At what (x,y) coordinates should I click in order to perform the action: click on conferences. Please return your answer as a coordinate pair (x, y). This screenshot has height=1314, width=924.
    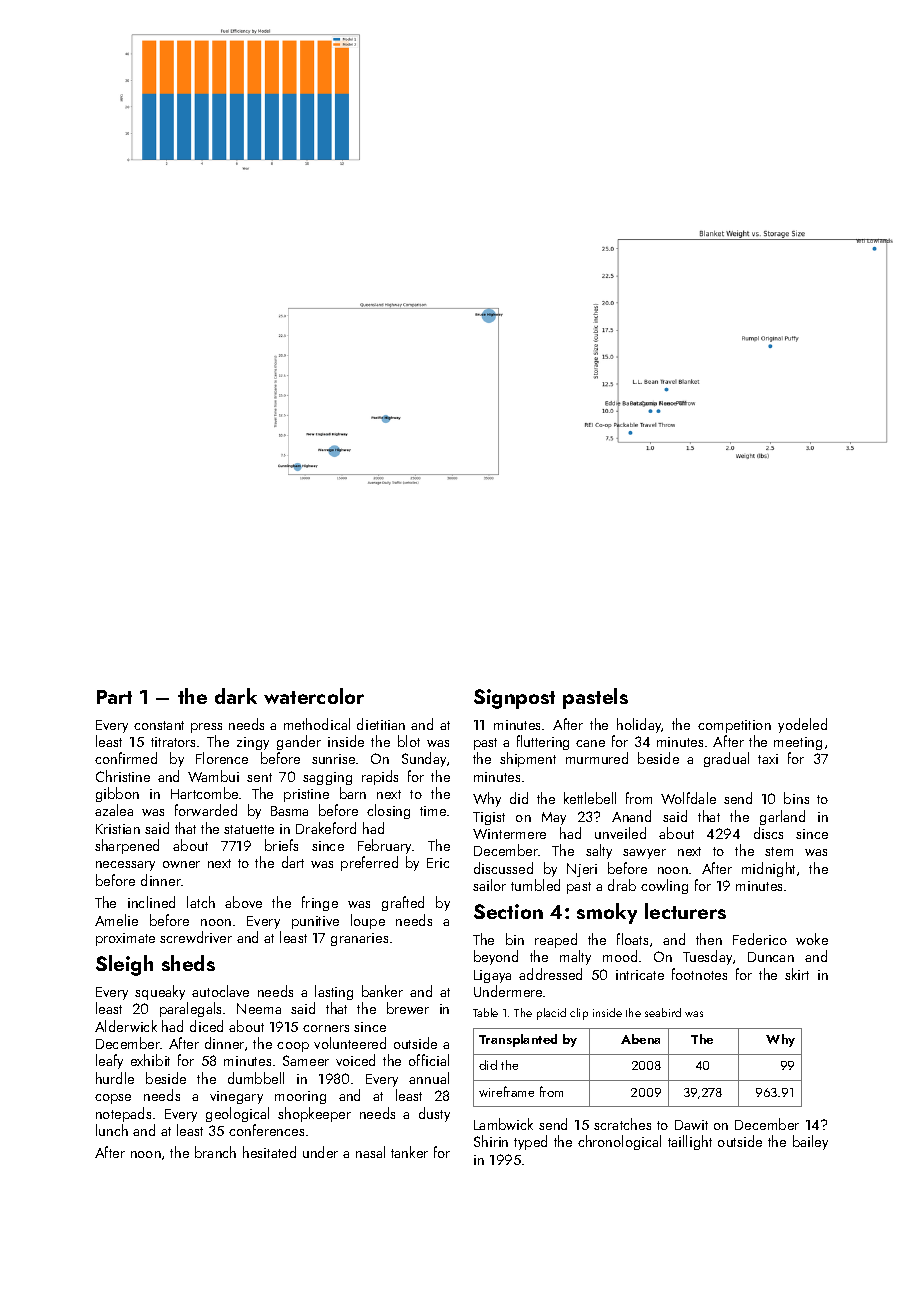
    Looking at the image, I should click on (266, 1130).
